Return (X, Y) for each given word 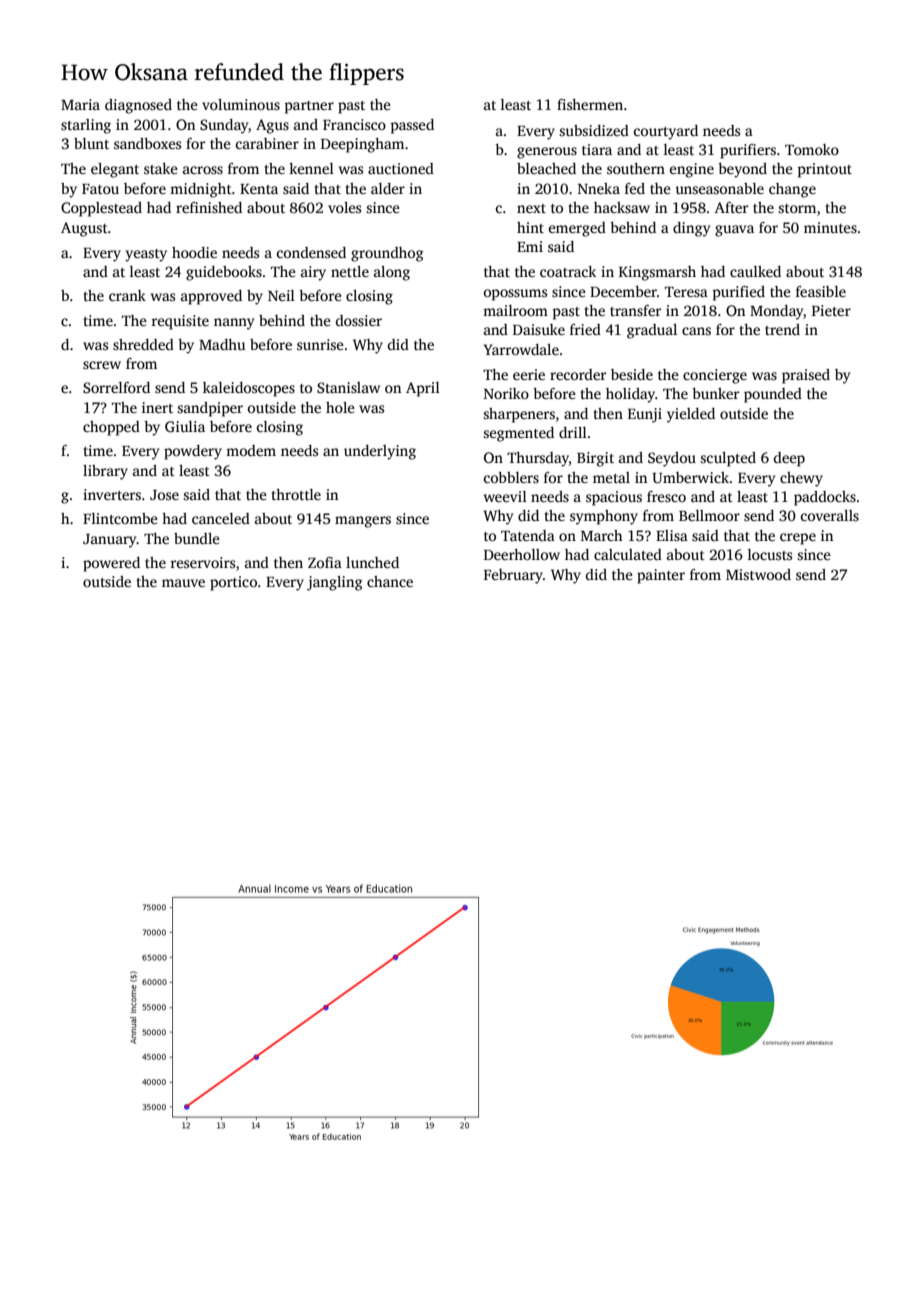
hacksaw (622, 207)
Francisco (354, 124)
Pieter (831, 310)
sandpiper (210, 409)
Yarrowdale (521, 349)
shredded (143, 344)
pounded (773, 395)
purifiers (748, 151)
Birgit (595, 459)
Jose (164, 495)
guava (734, 231)
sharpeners (519, 415)
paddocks (825, 498)
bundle (197, 538)
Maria (80, 104)
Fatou (100, 189)
